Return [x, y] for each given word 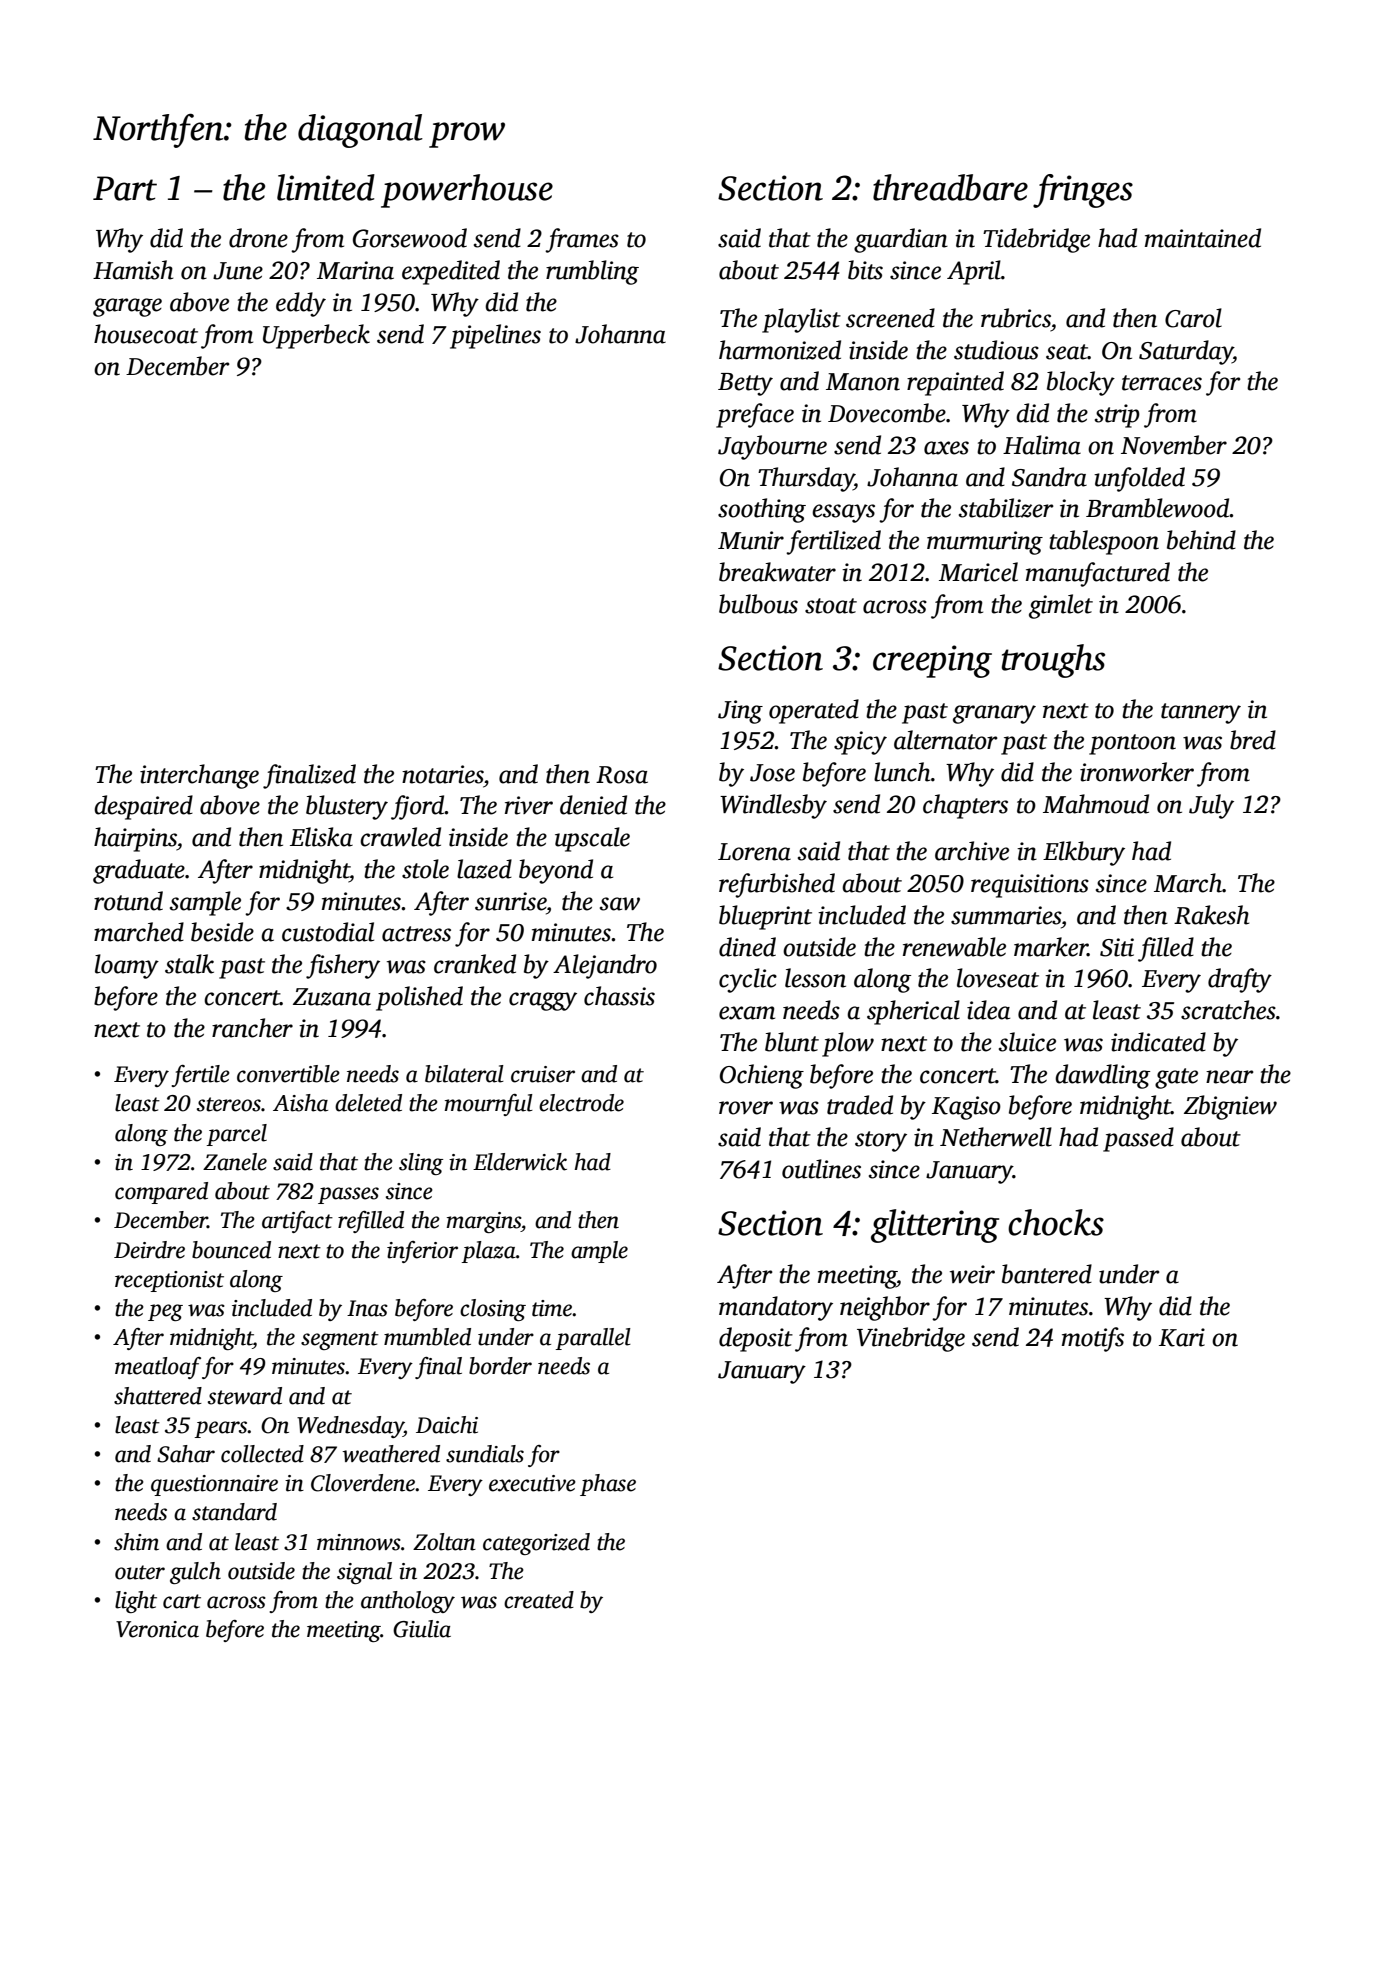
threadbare [950, 187]
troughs [1053, 661]
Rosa [622, 775]
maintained [1203, 238]
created [539, 1600]
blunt [792, 1042]
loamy [127, 966]
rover [746, 1108]
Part [125, 188]
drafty [1240, 980]
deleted [368, 1103]
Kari [1182, 1337]
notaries [442, 774]
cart [182, 1601]
